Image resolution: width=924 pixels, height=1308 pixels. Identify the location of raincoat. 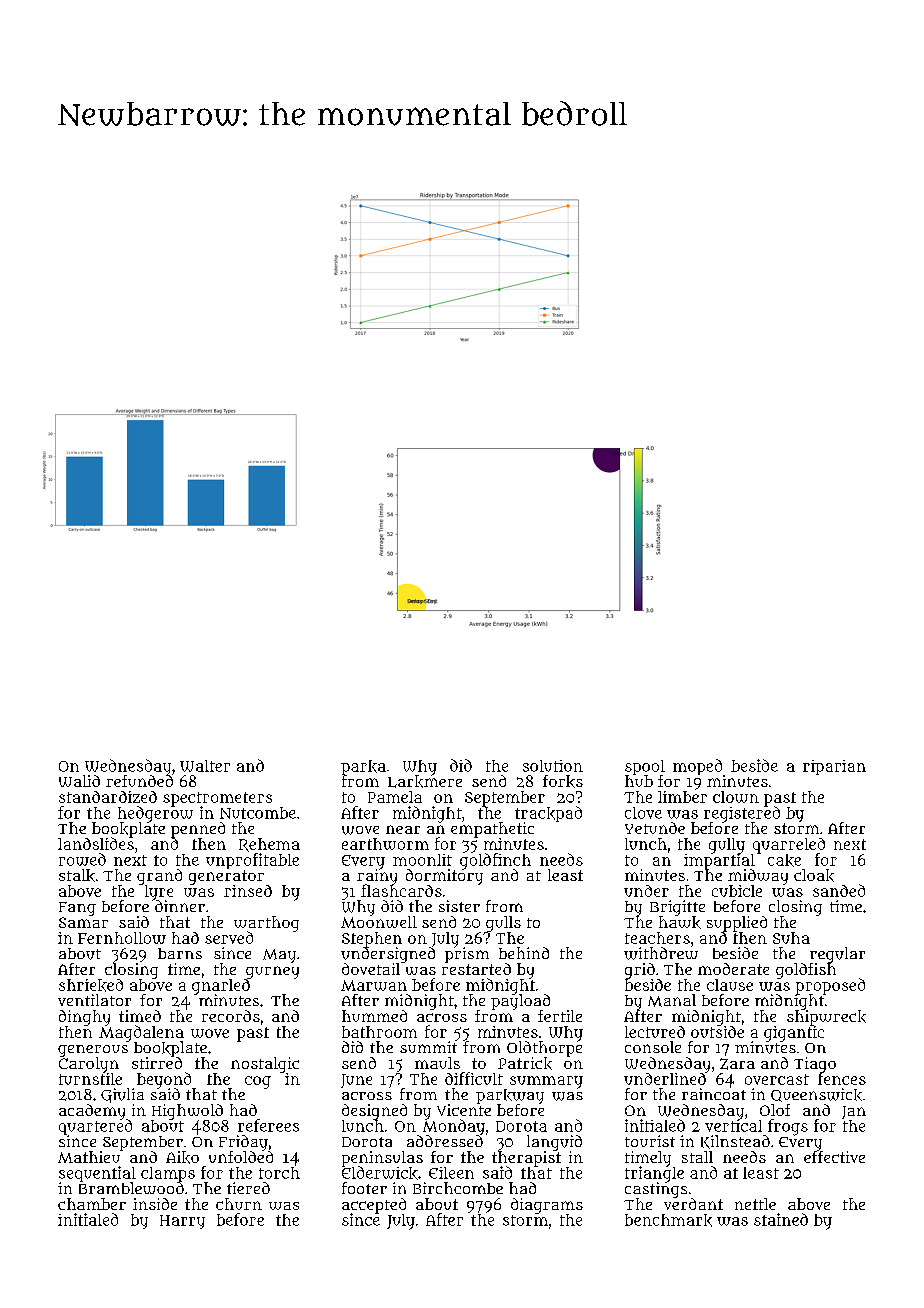
(714, 1094).
